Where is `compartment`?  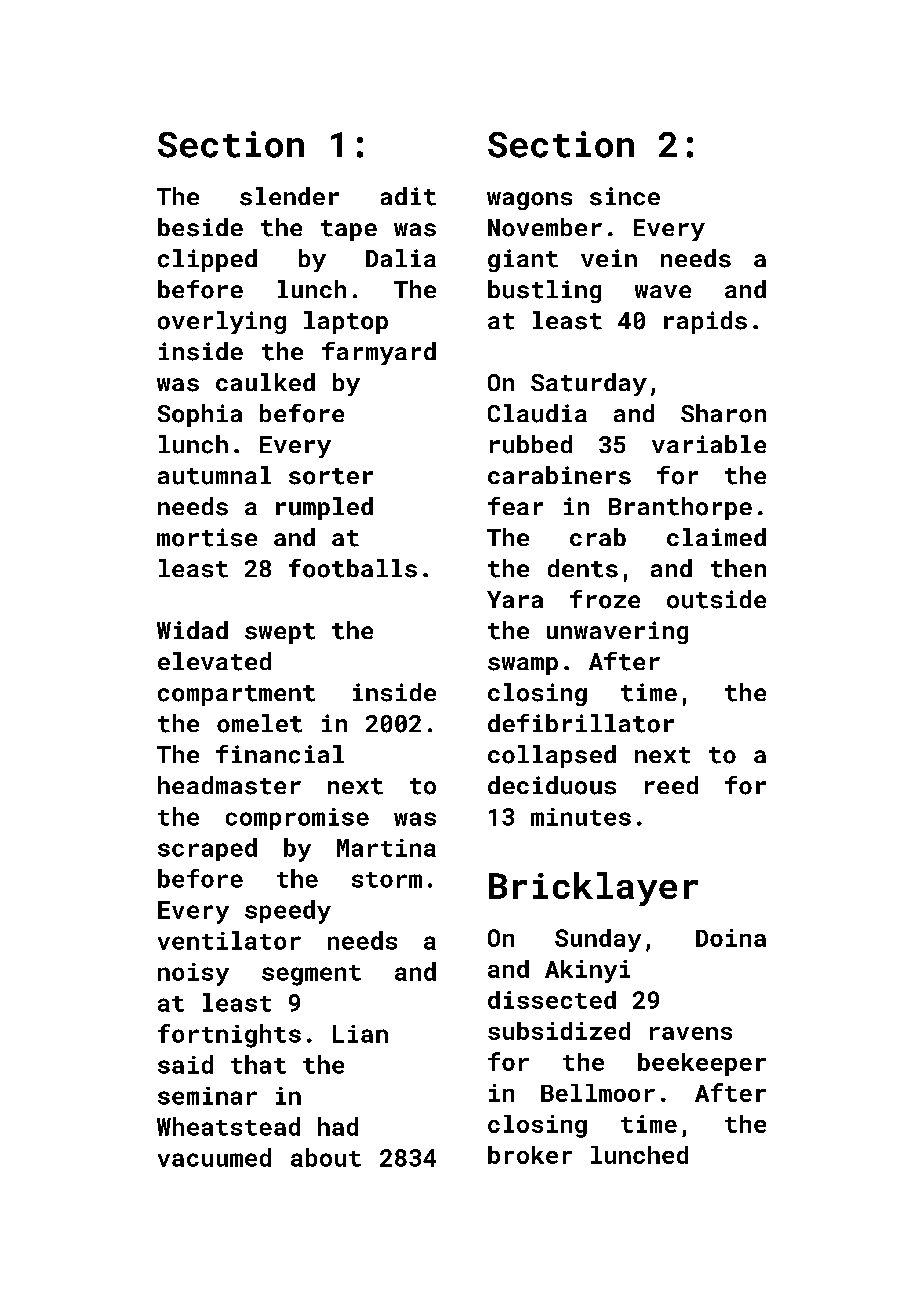
compartment is located at coordinates (236, 695).
